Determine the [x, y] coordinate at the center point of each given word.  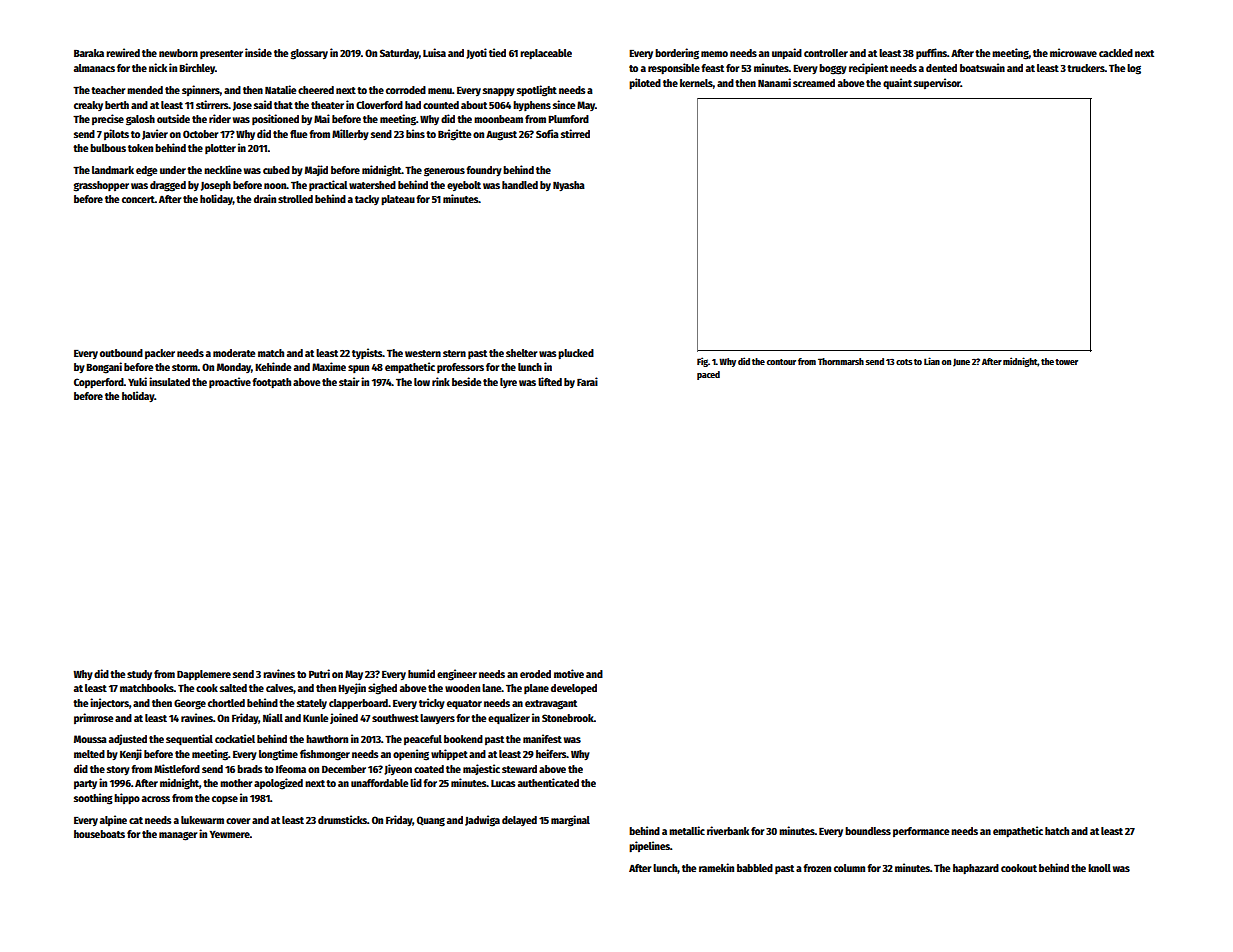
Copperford [99, 383]
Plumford [568, 119]
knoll [1099, 868]
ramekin [716, 867]
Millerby [350, 134]
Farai [587, 381]
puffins [931, 53]
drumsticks [342, 819]
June [961, 362]
